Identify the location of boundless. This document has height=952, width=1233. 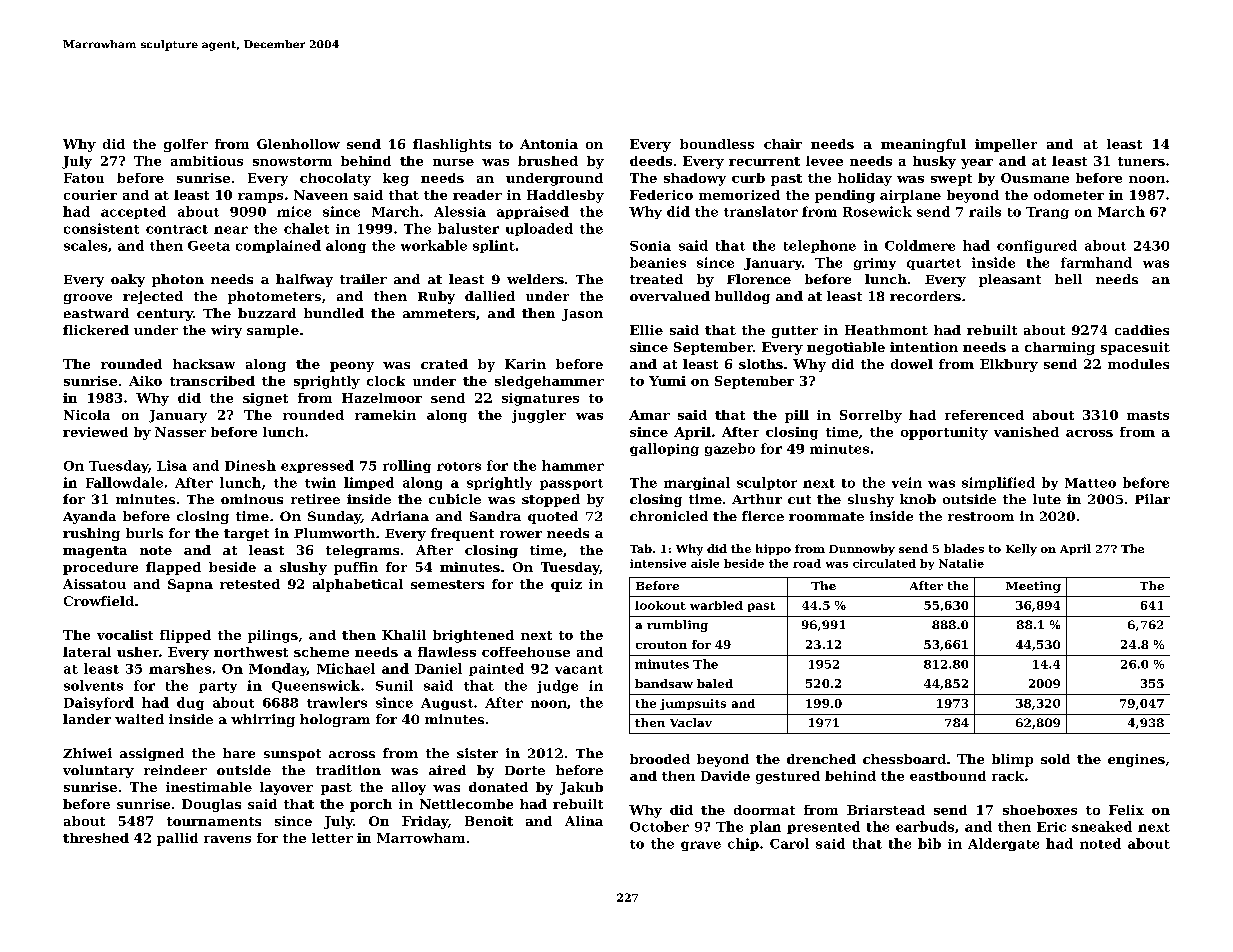
(717, 144).
